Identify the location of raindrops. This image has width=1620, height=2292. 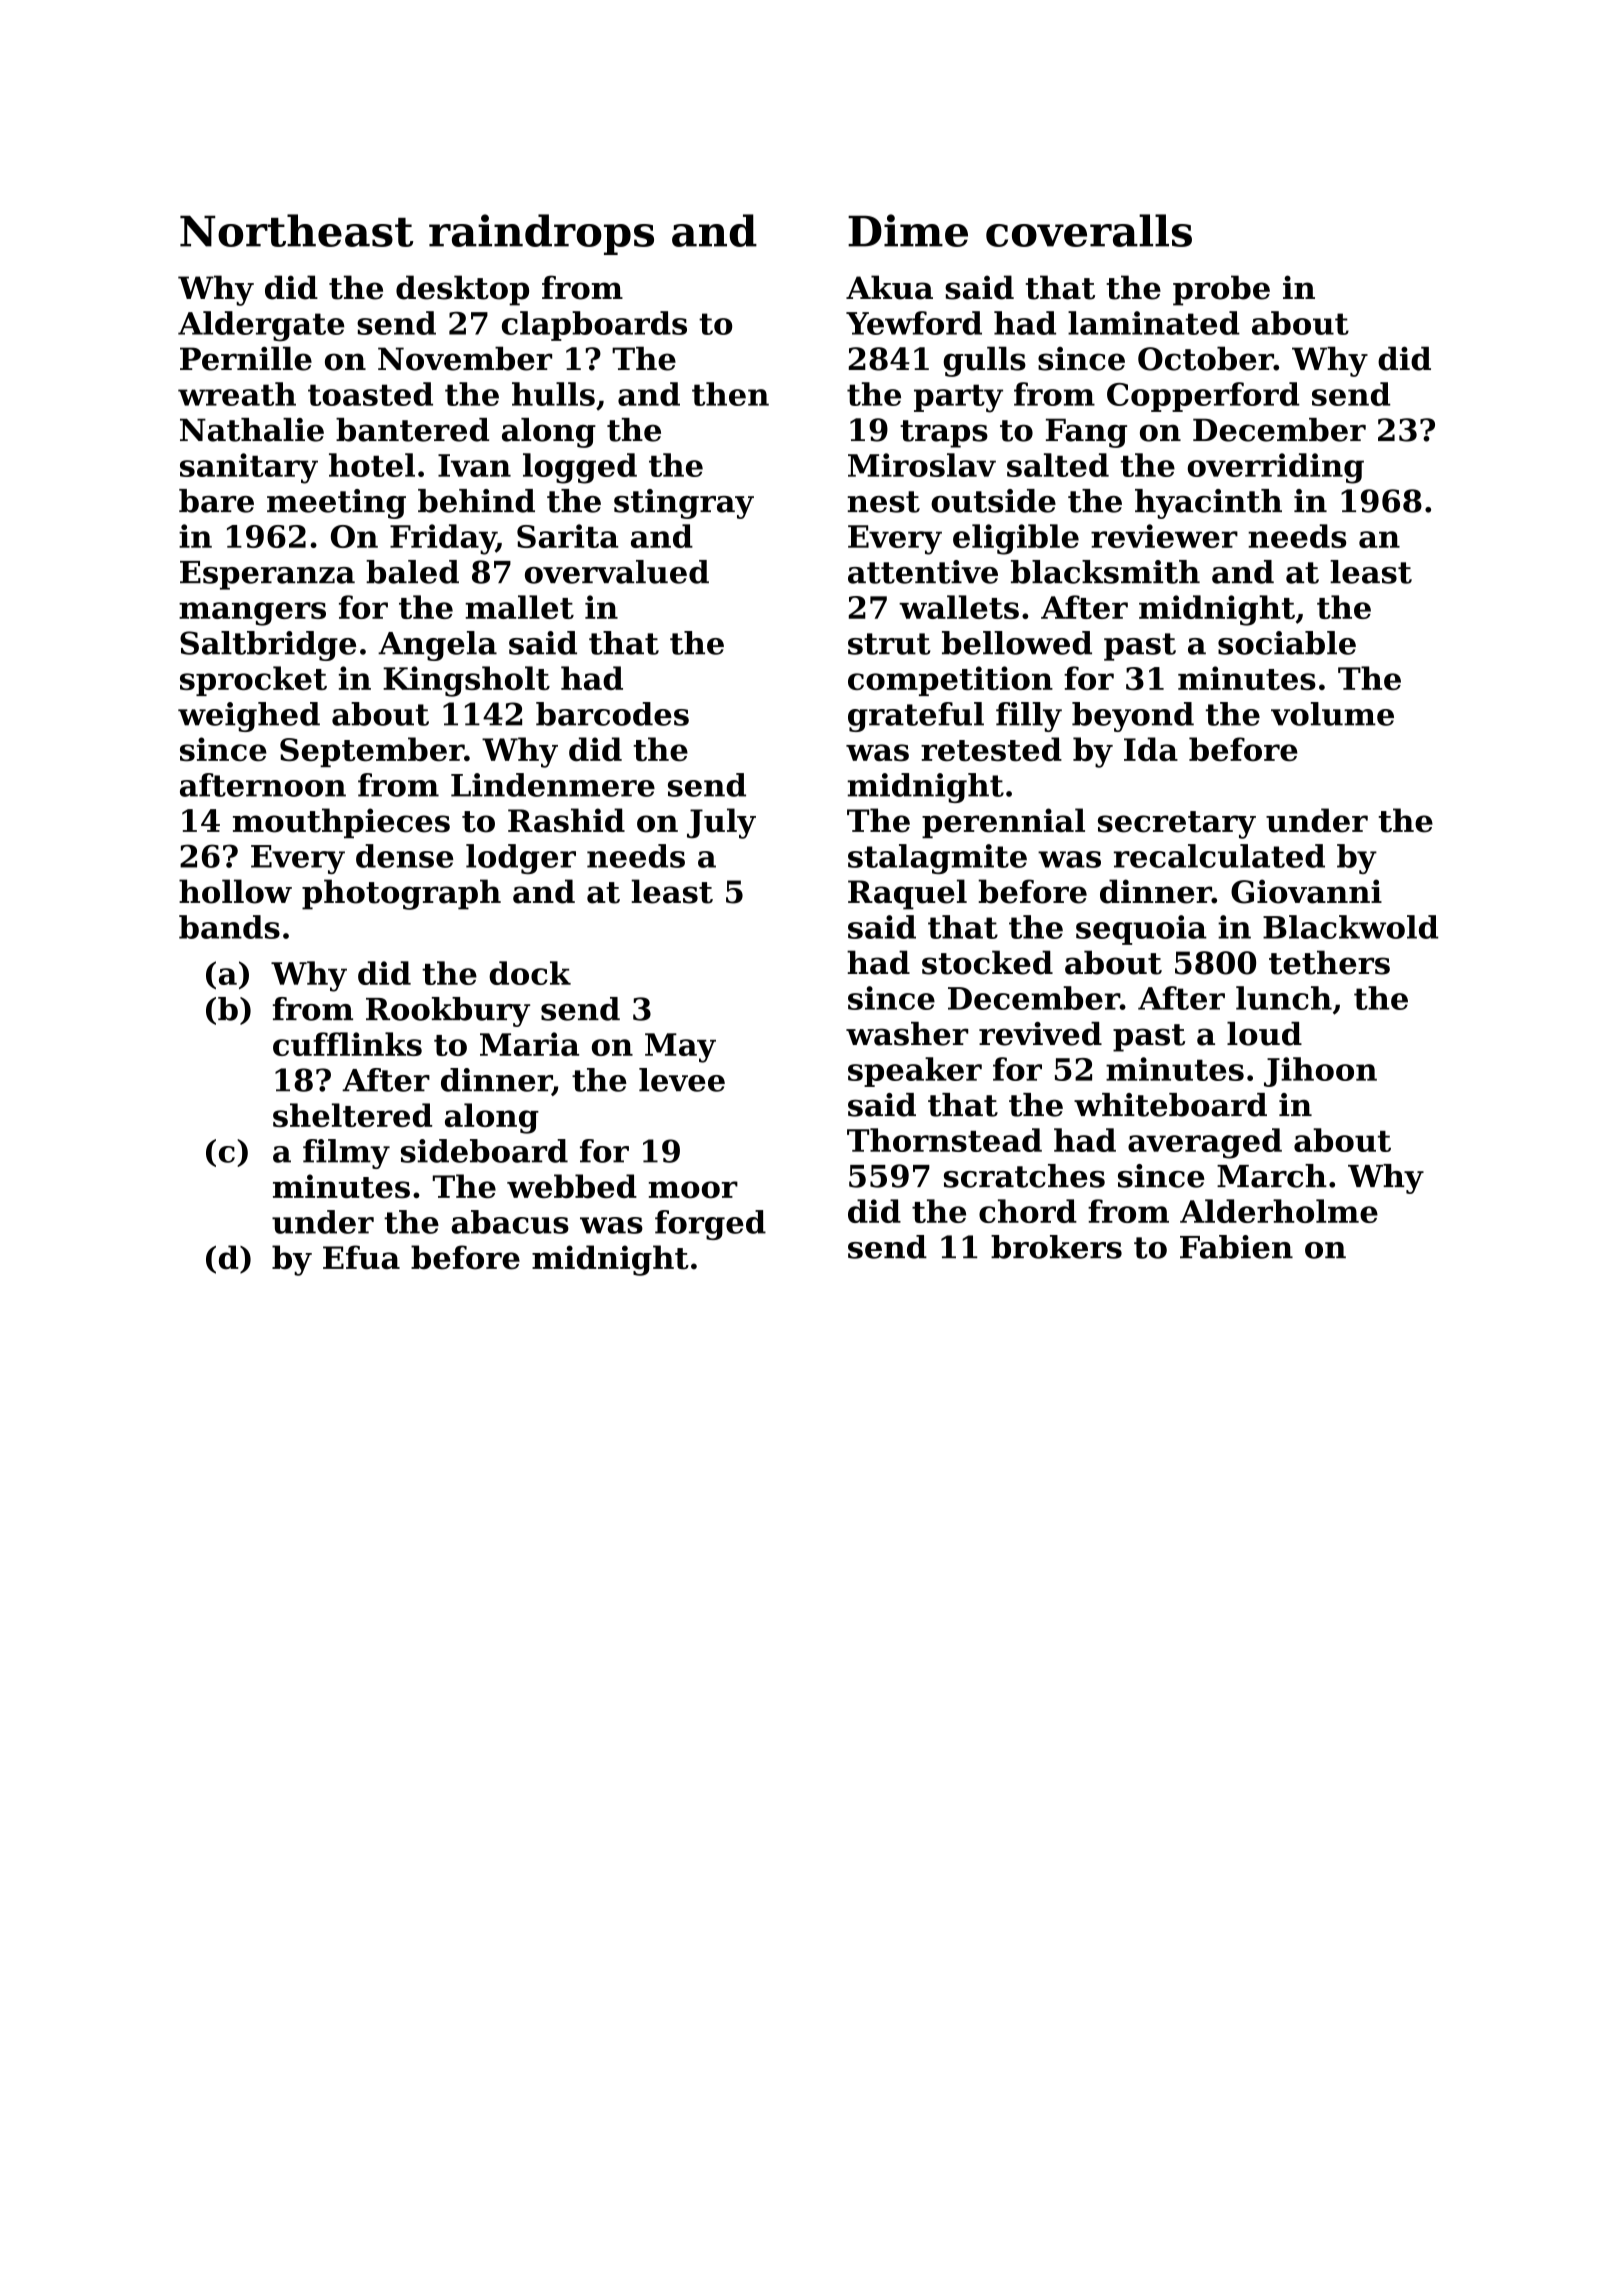
(541, 234).
